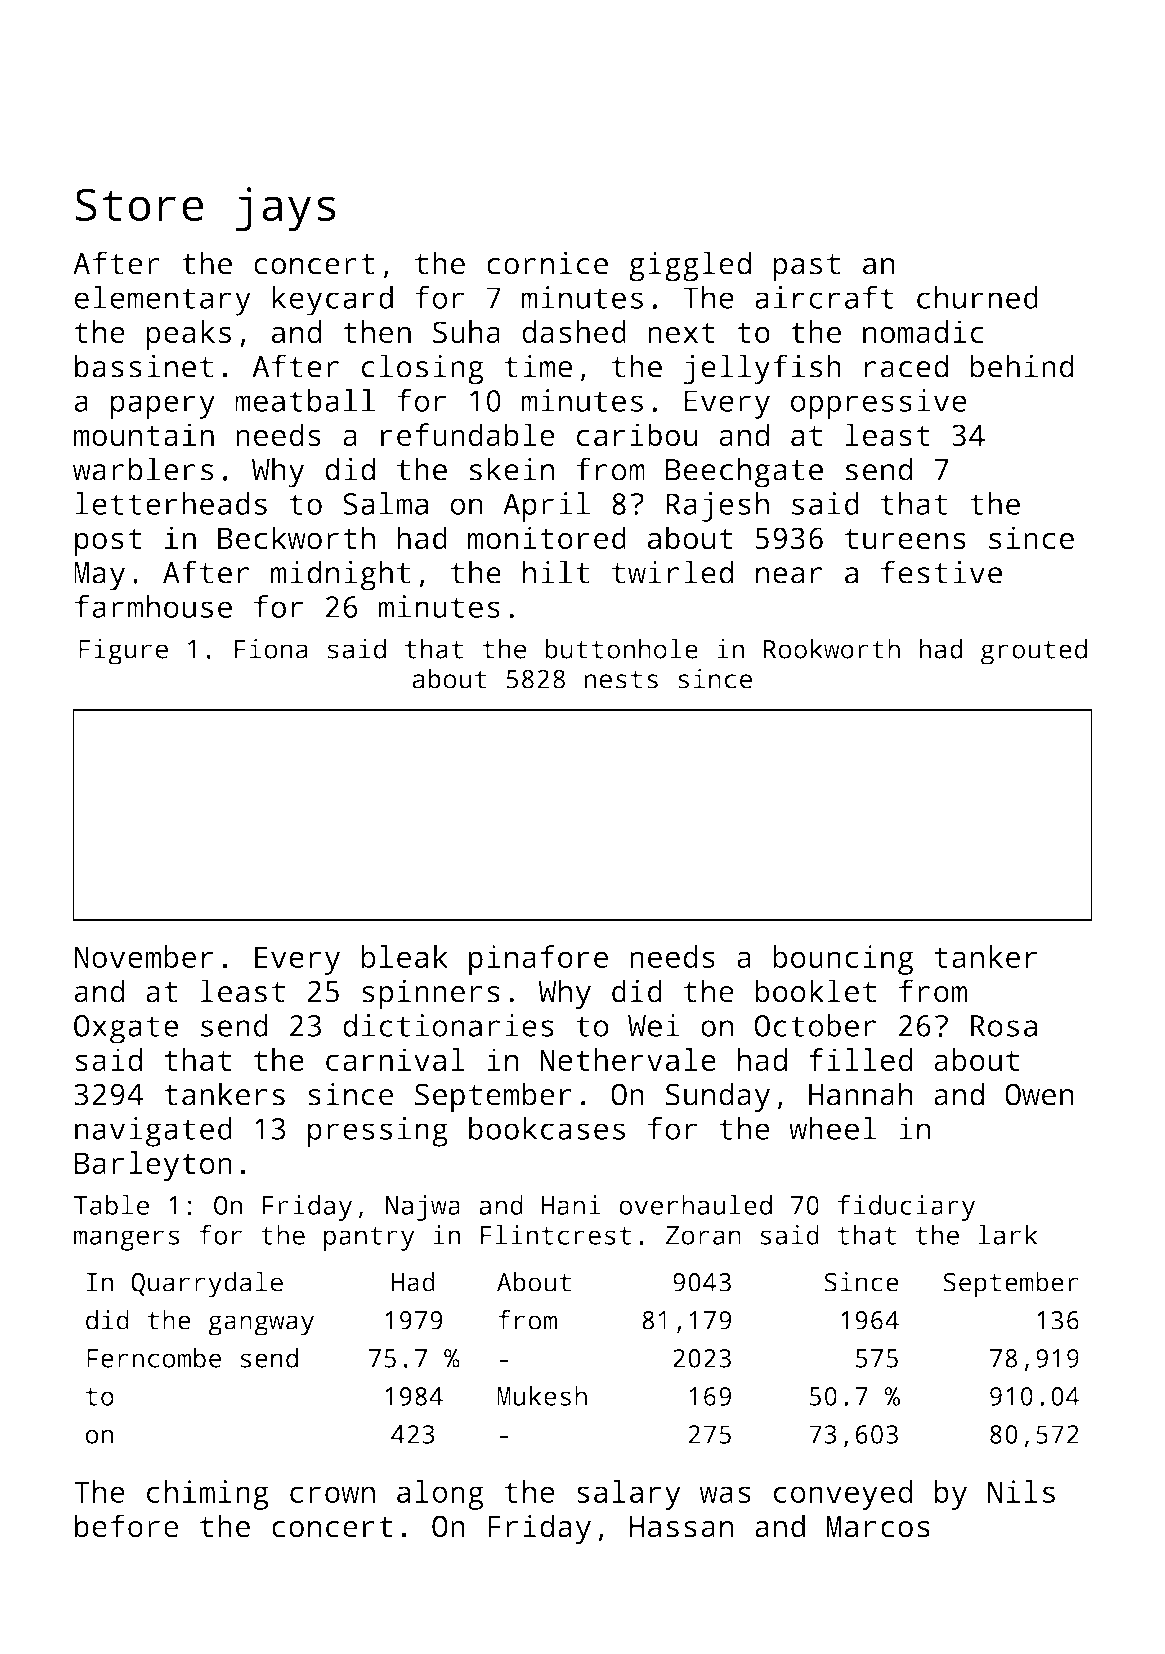 This page has width=1165, height=1654. What do you see at coordinates (140, 204) in the page?
I see `Store` at bounding box center [140, 204].
